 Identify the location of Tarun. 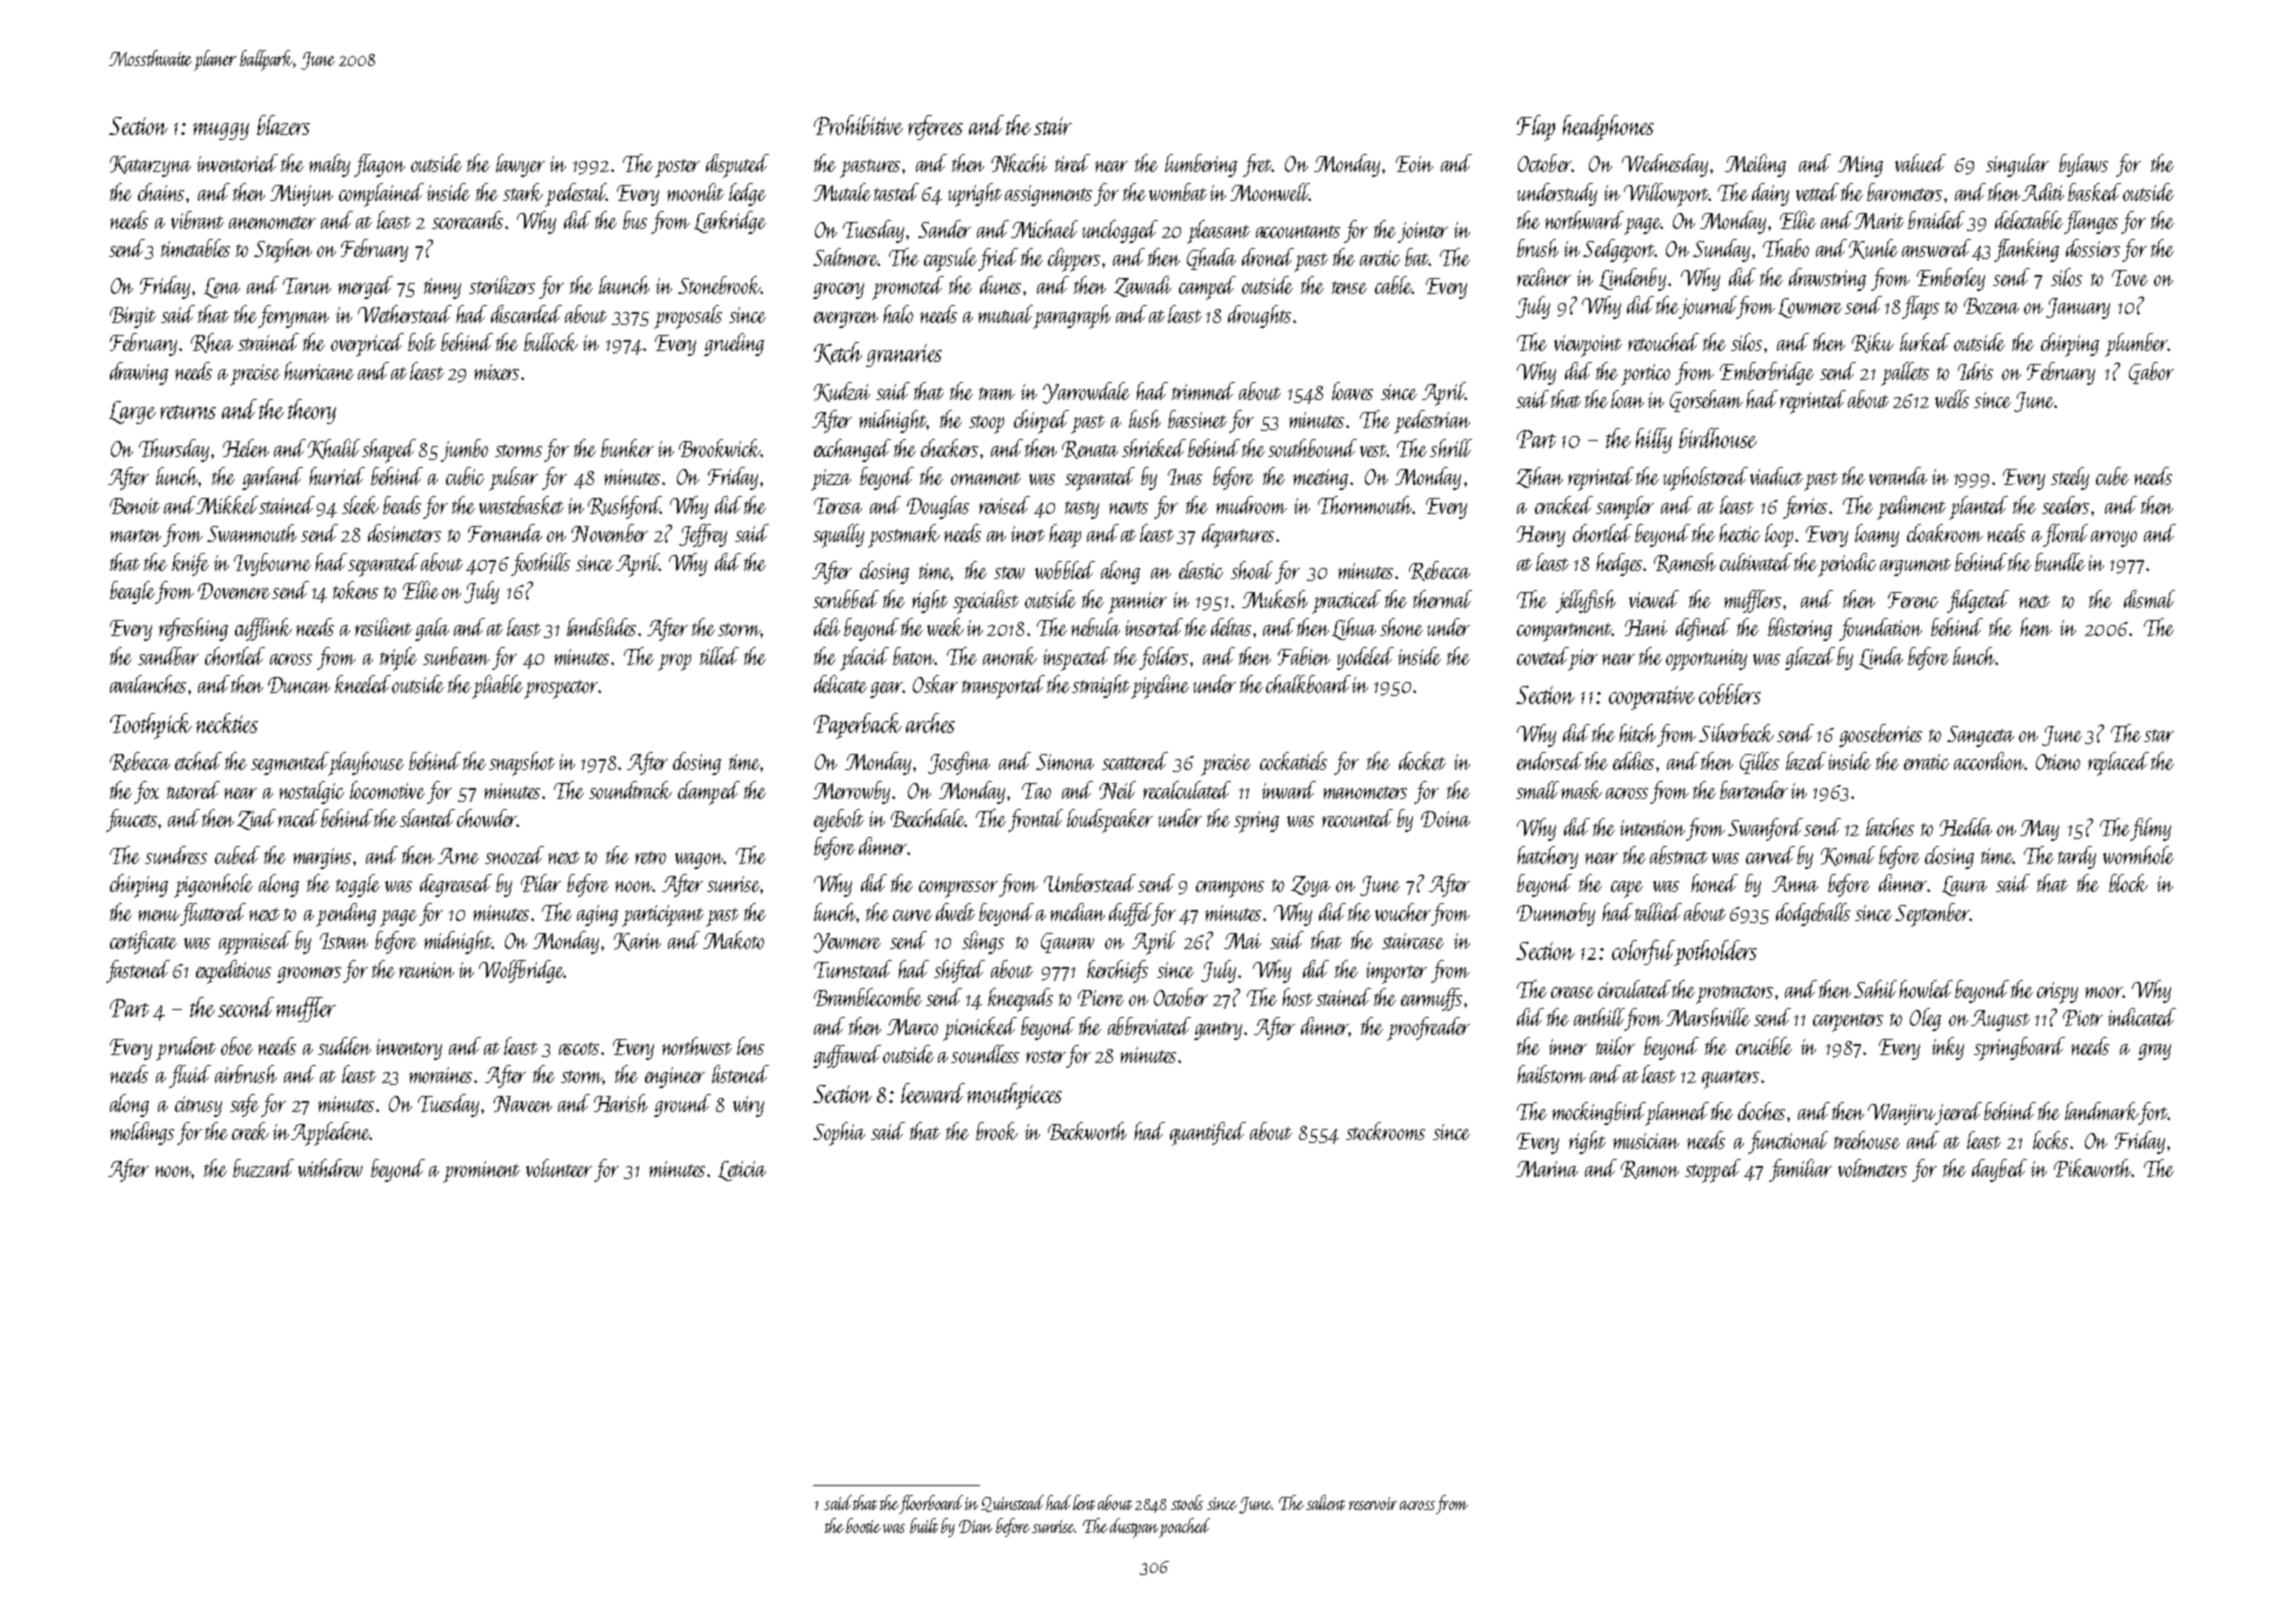
(307, 286).
